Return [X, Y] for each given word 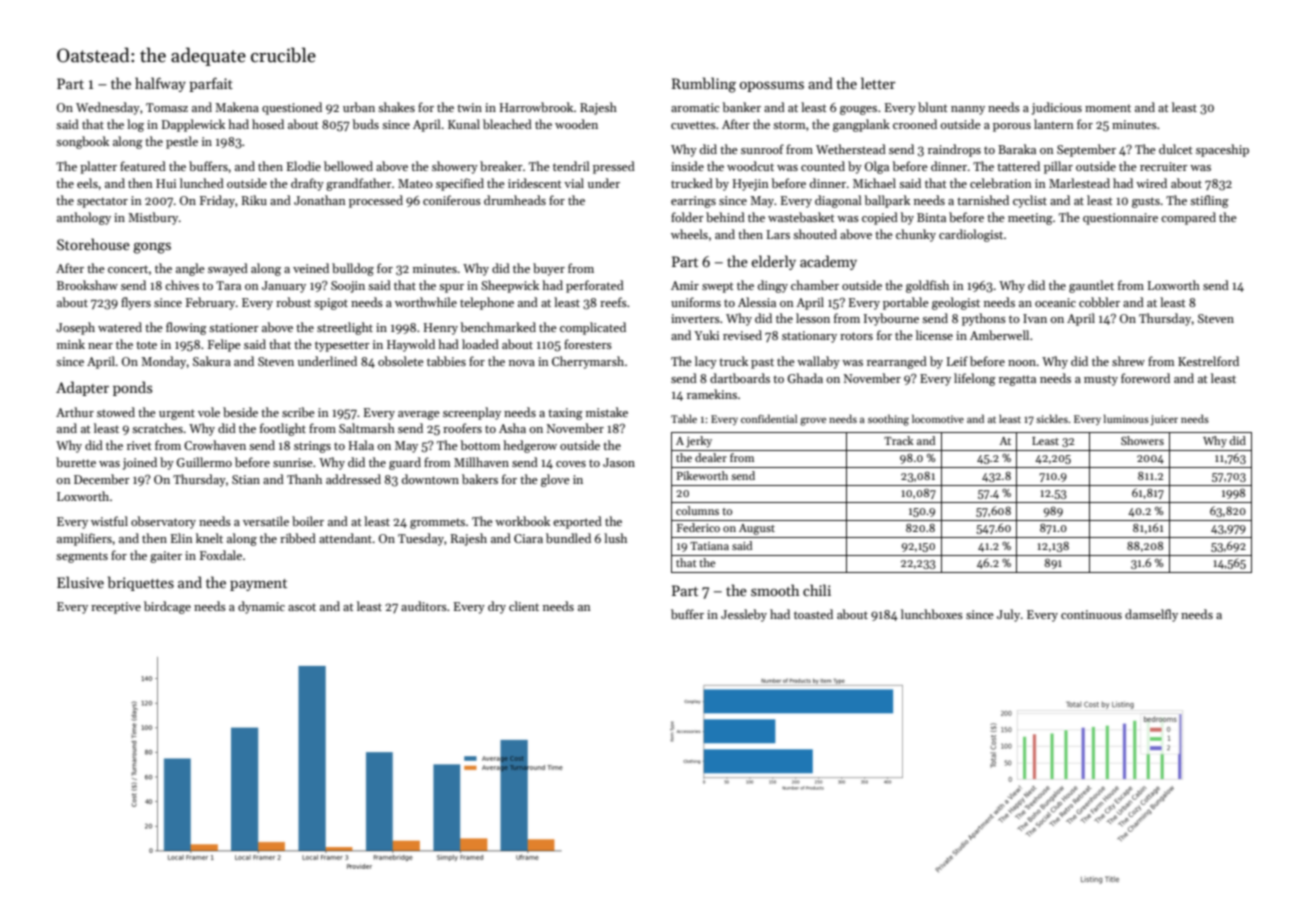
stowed [116, 412]
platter [98, 167]
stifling [1209, 201]
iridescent [535, 183]
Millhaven [481, 462]
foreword [1145, 378]
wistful [109, 521]
